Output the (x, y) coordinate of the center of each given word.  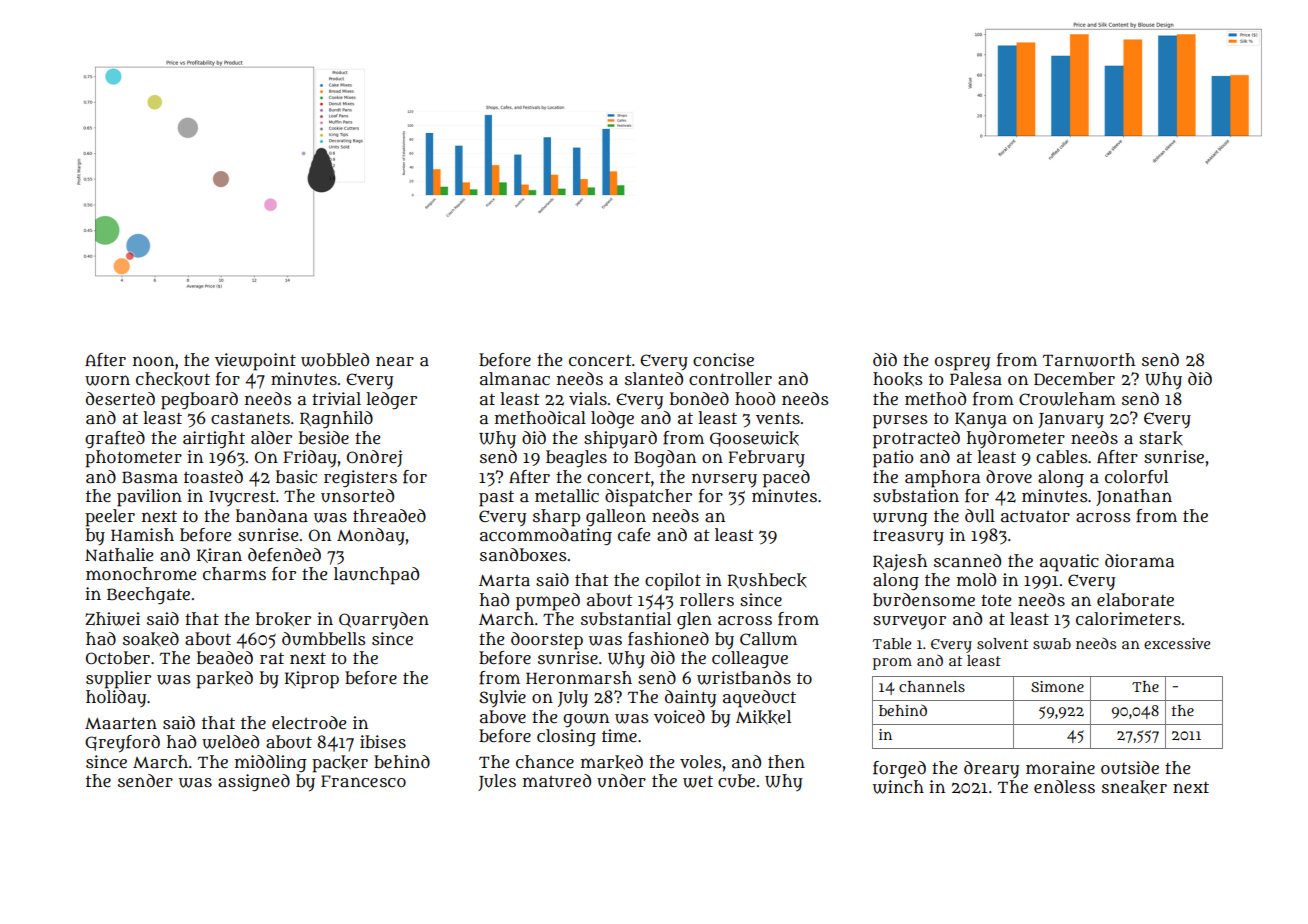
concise (723, 359)
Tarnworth (1089, 360)
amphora (942, 479)
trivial (336, 398)
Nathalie (119, 554)
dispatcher (648, 498)
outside (1130, 768)
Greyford (122, 744)
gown (586, 720)
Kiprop (312, 680)
